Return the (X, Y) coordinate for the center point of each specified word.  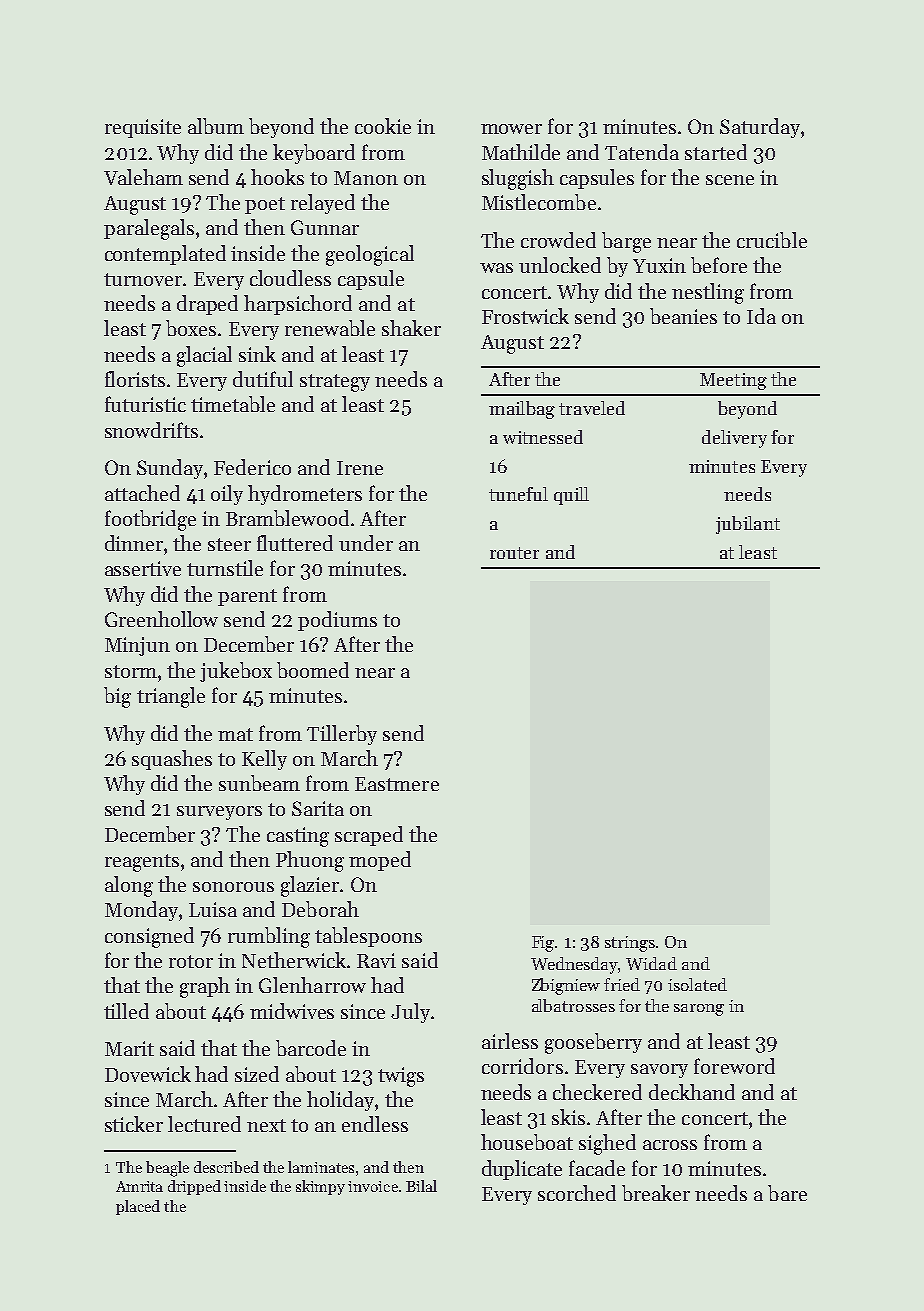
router (514, 553)
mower (511, 129)
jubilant (748, 525)
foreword (734, 1066)
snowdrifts (151, 430)
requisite (143, 128)
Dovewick (148, 1074)
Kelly (264, 760)
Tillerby (342, 735)
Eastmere (397, 784)
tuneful (518, 494)
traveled (592, 408)
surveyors (219, 813)
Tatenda (642, 152)
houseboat (527, 1142)
